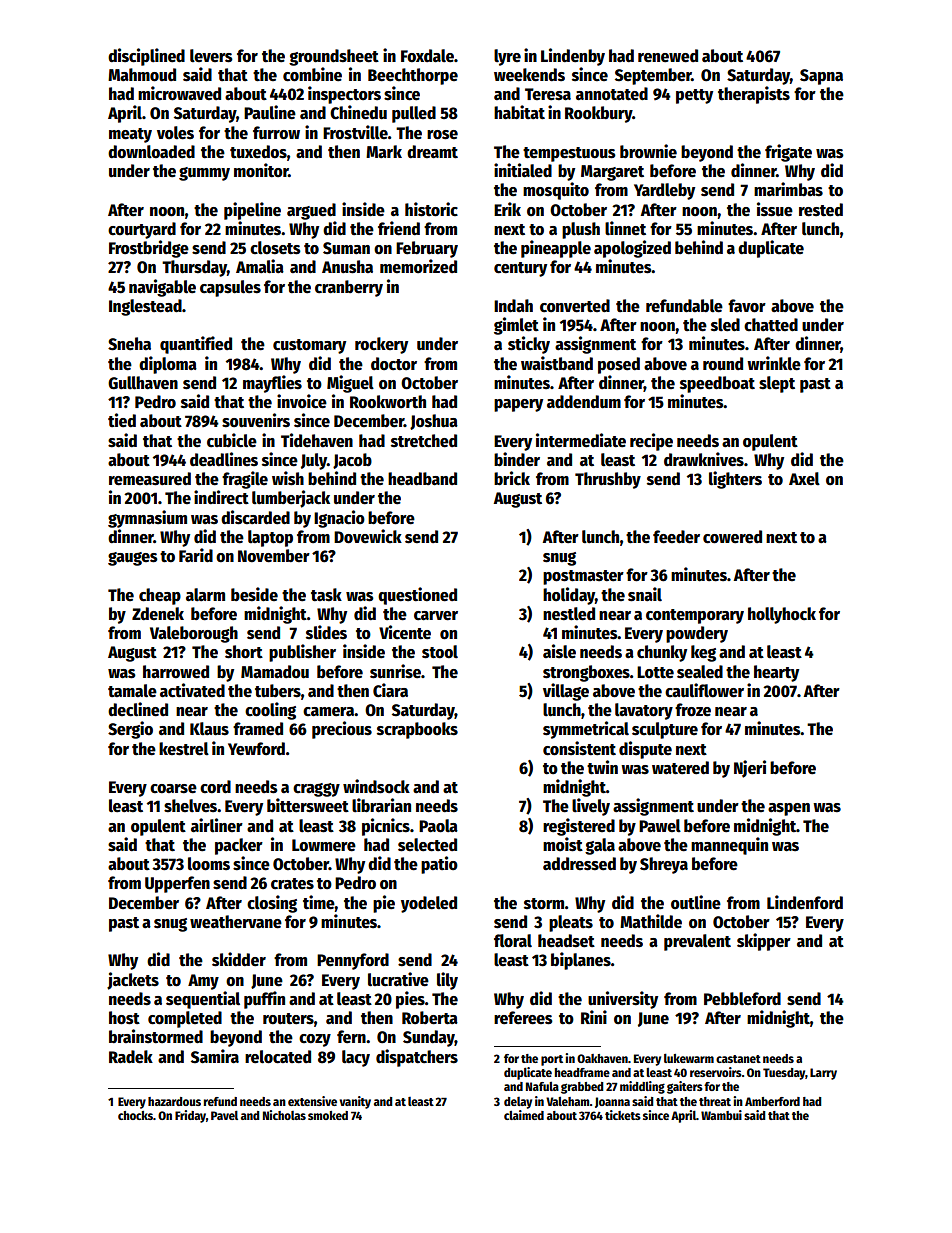 Image resolution: width=952 pixels, height=1233 pixels. I want to click on cubicle, so click(232, 440).
